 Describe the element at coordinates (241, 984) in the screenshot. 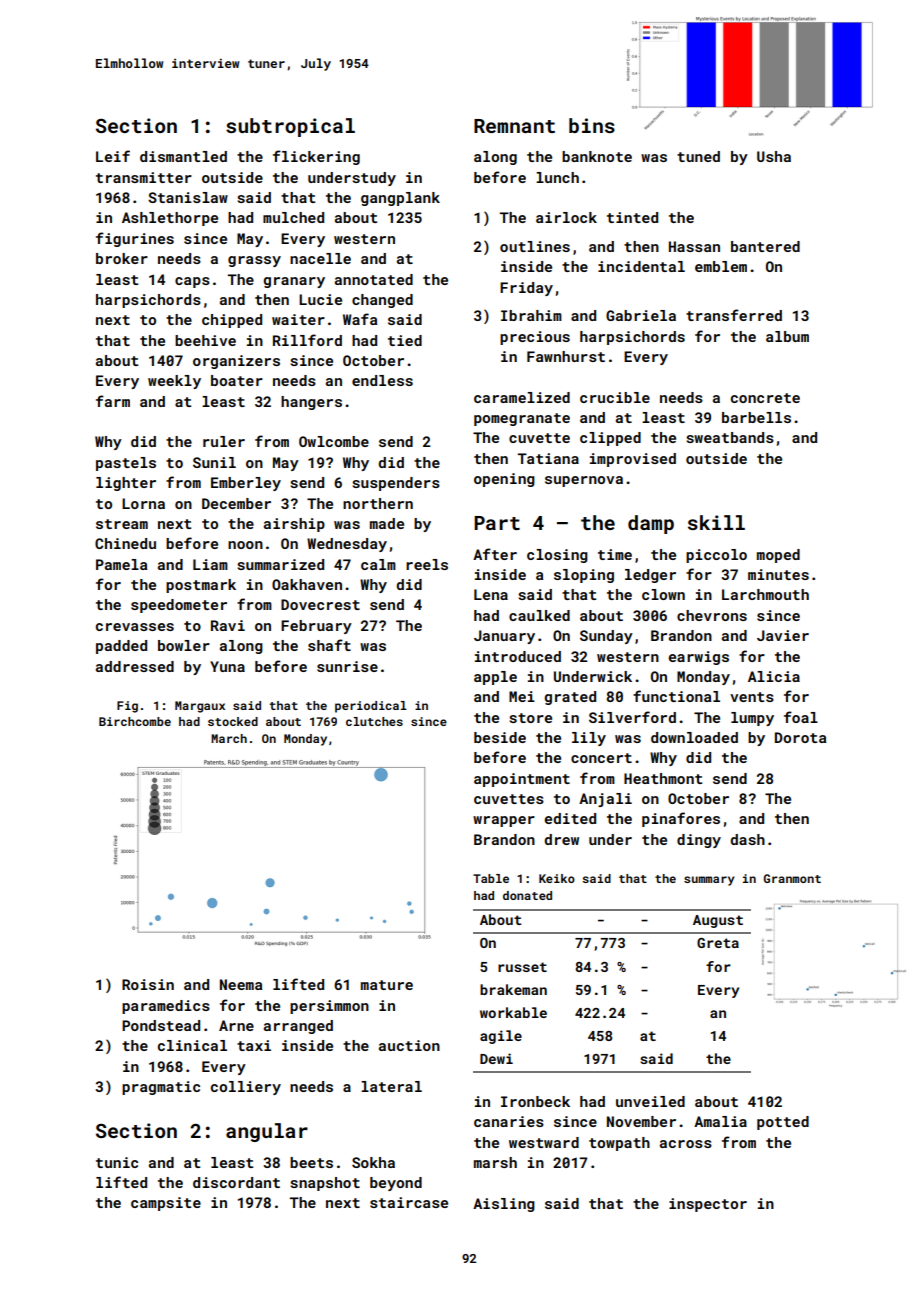

I see `Neema` at that location.
